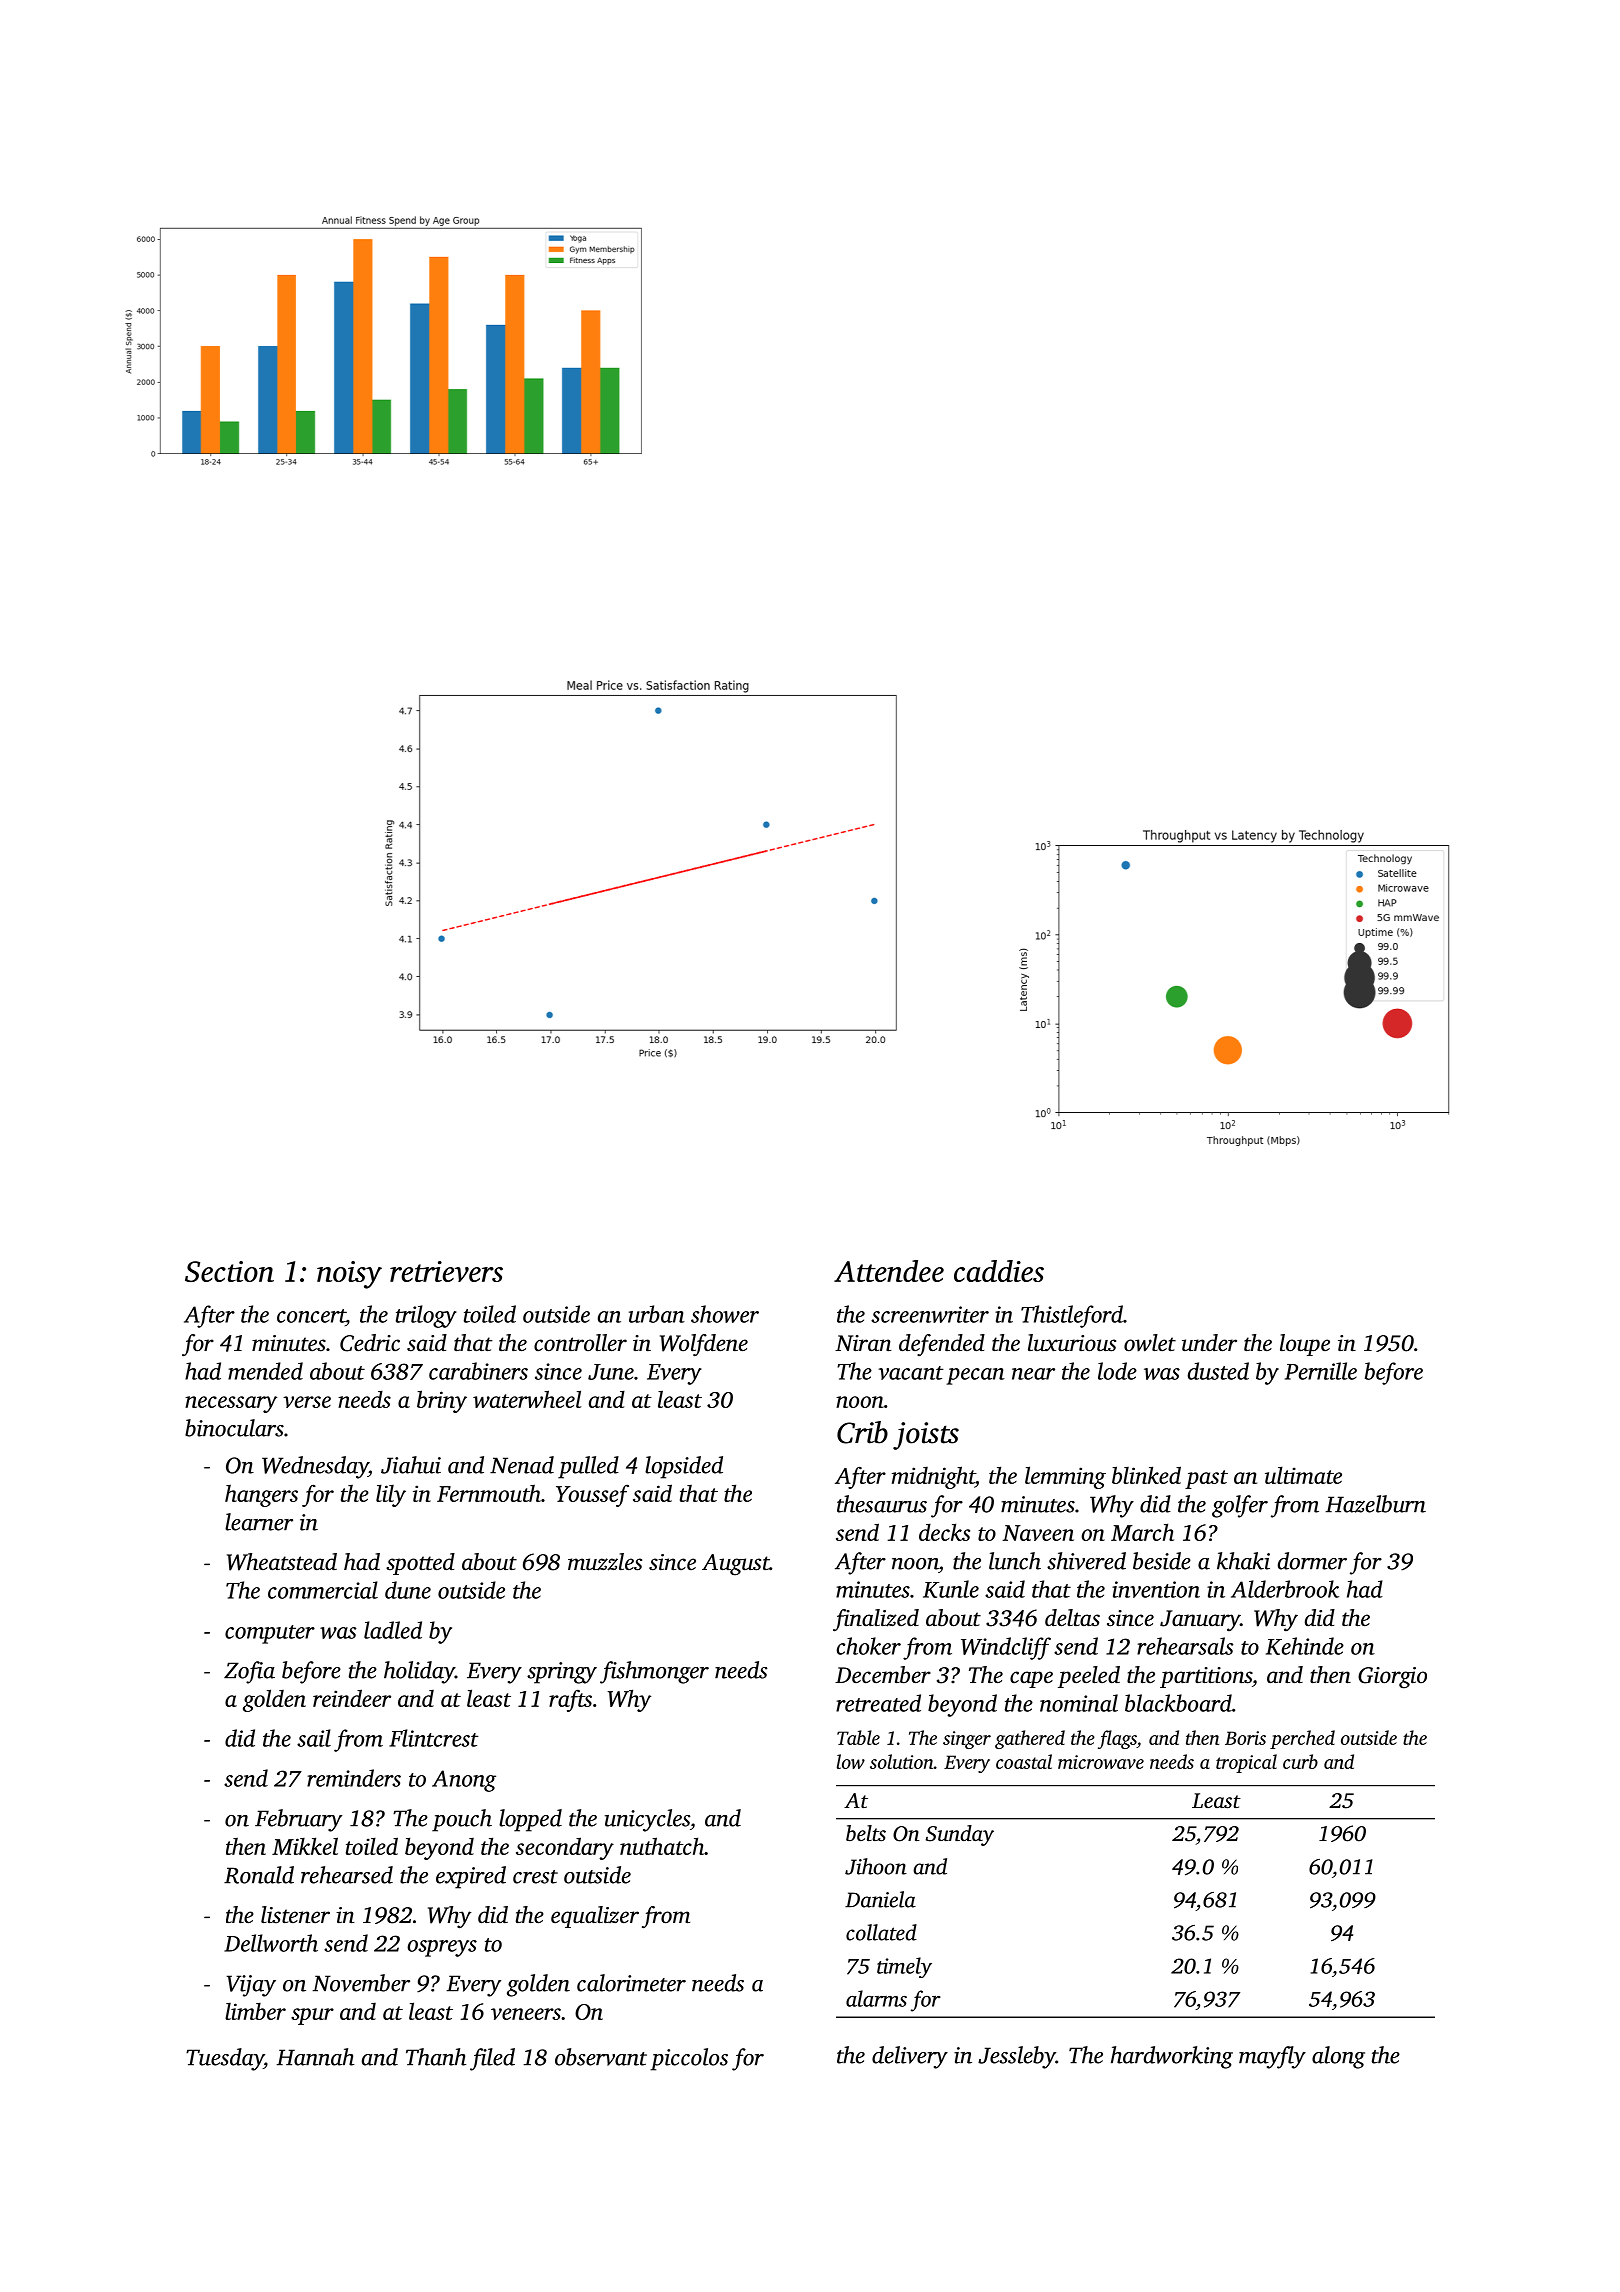 Image resolution: width=1620 pixels, height=2292 pixels. I want to click on vacant, so click(911, 1373).
